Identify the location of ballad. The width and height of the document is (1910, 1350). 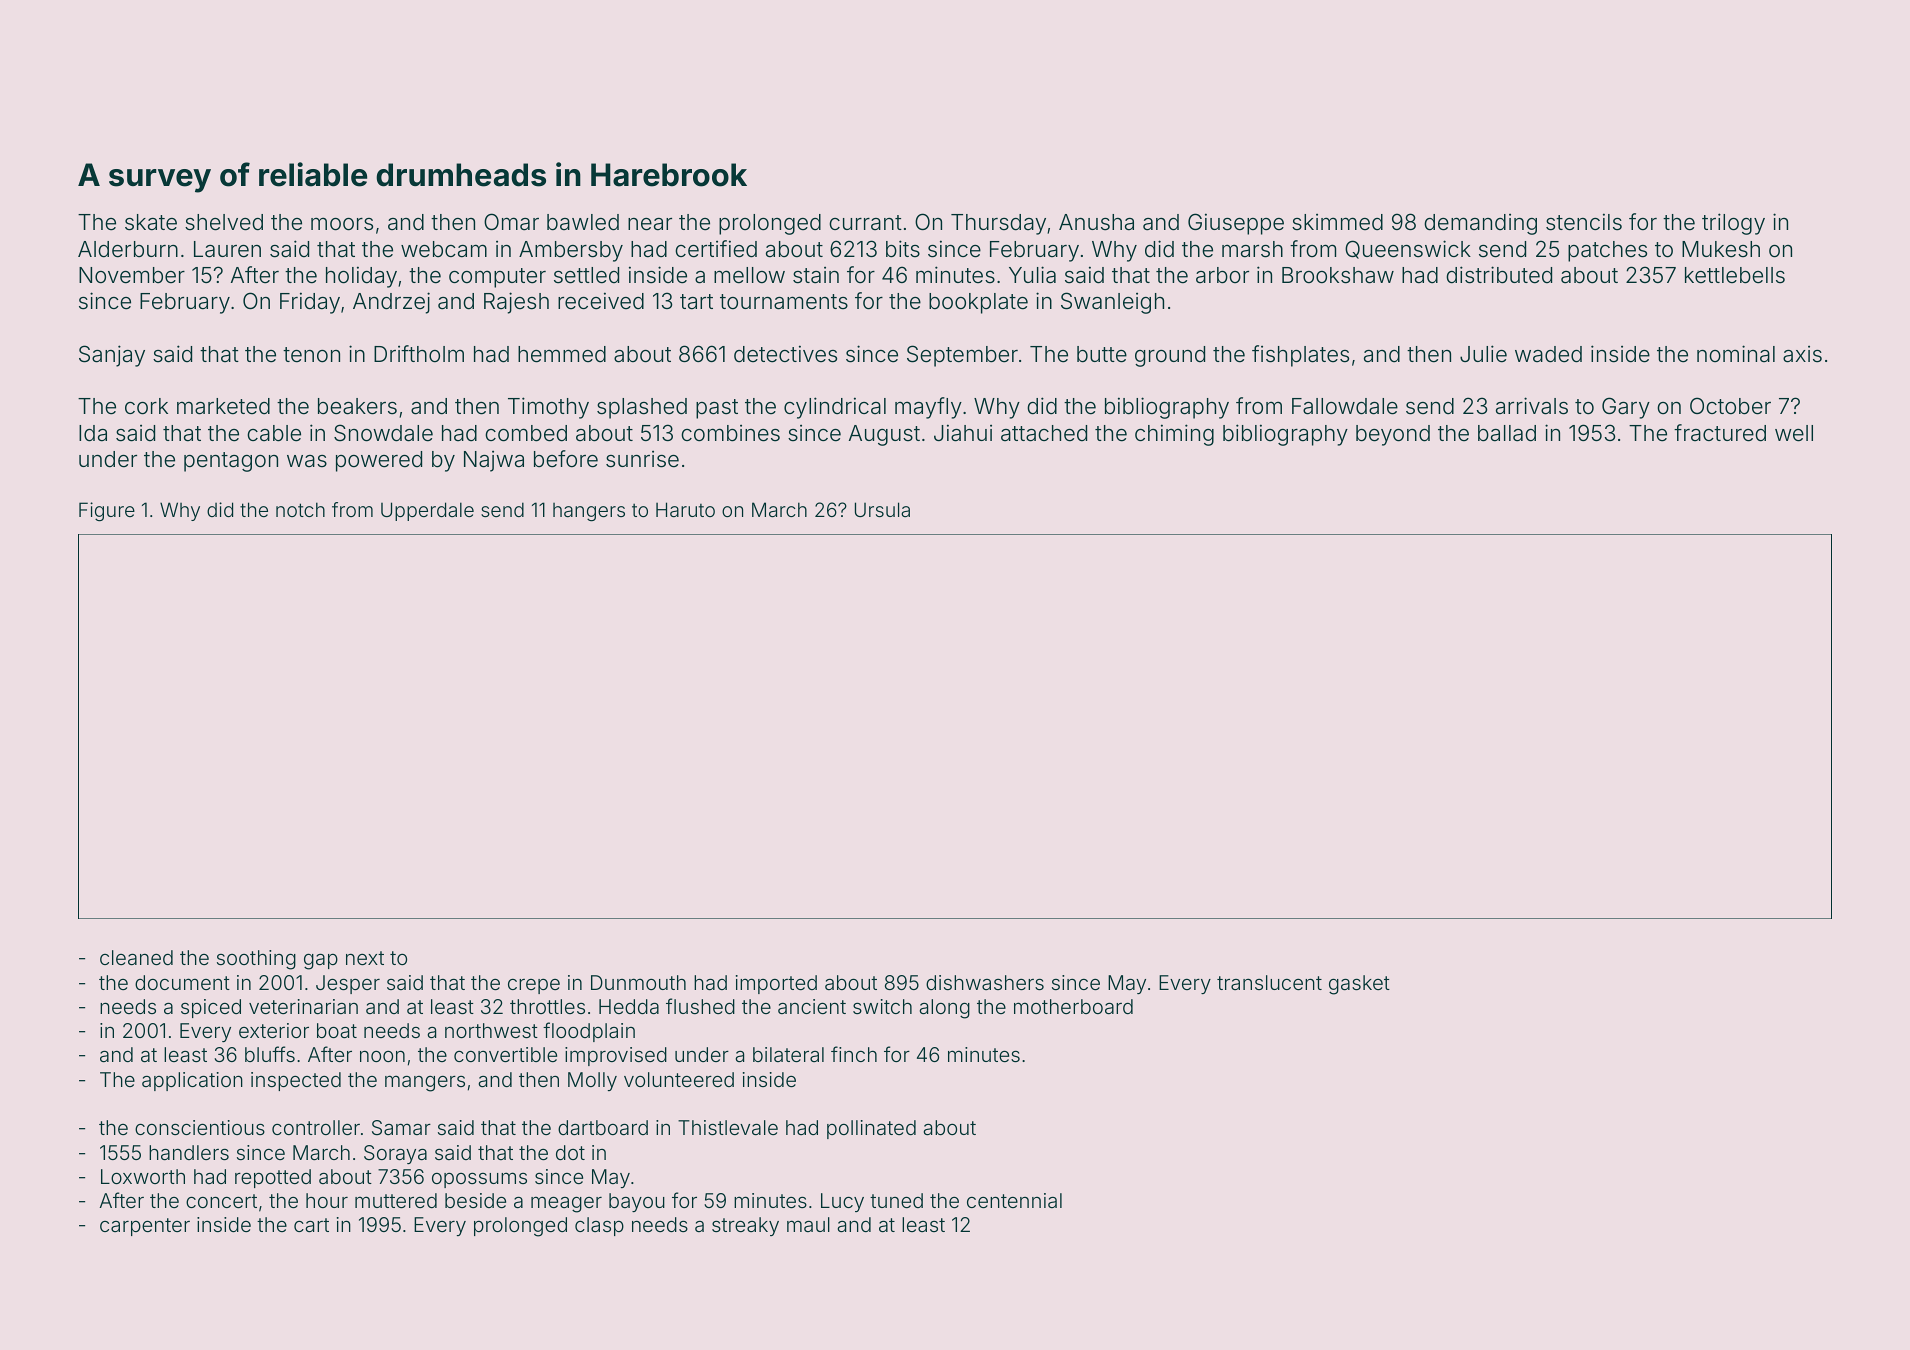
(1507, 433).
